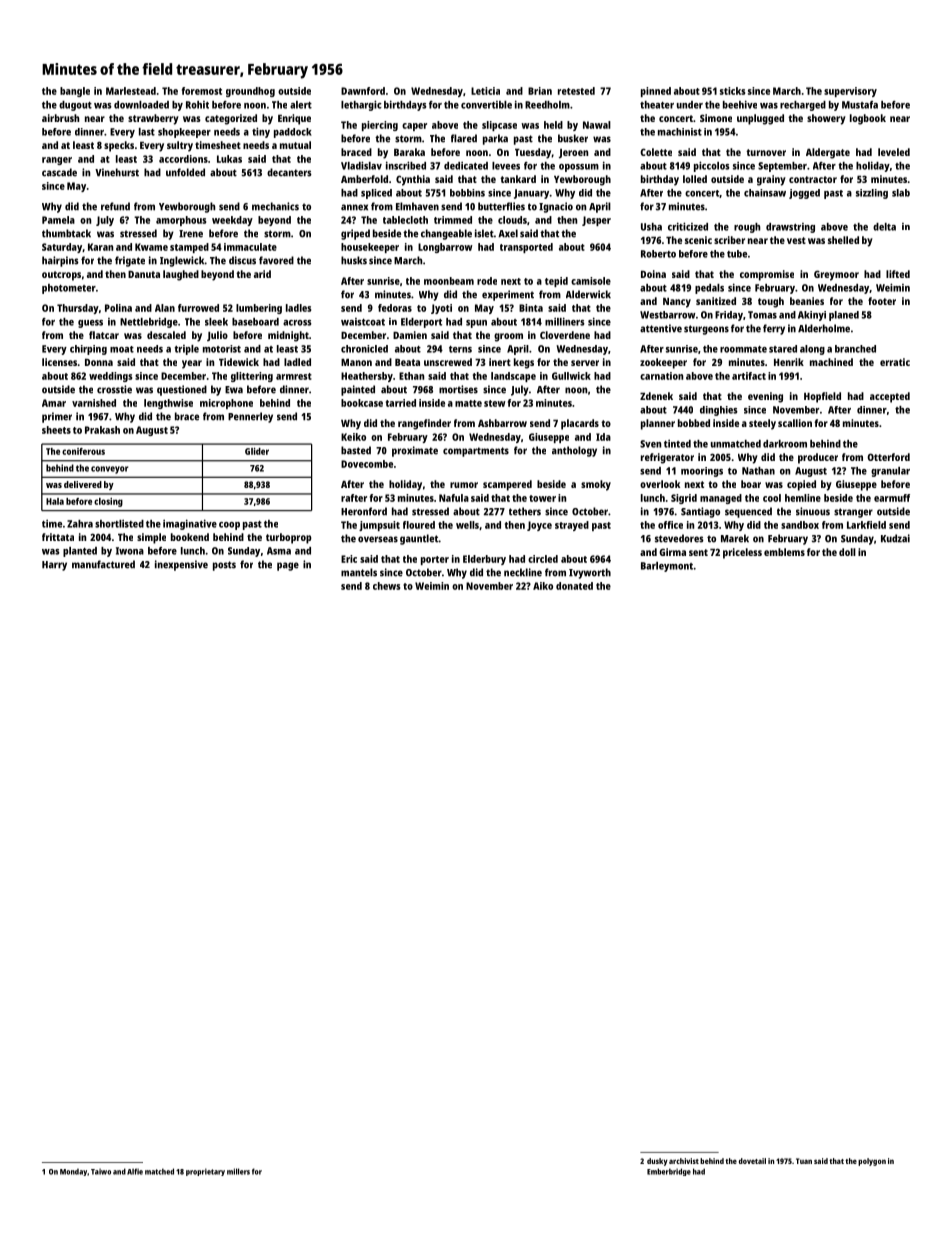 The width and height of the screenshot is (952, 1233). Describe the element at coordinates (131, 91) in the screenshot. I see `Marlestead` at that location.
